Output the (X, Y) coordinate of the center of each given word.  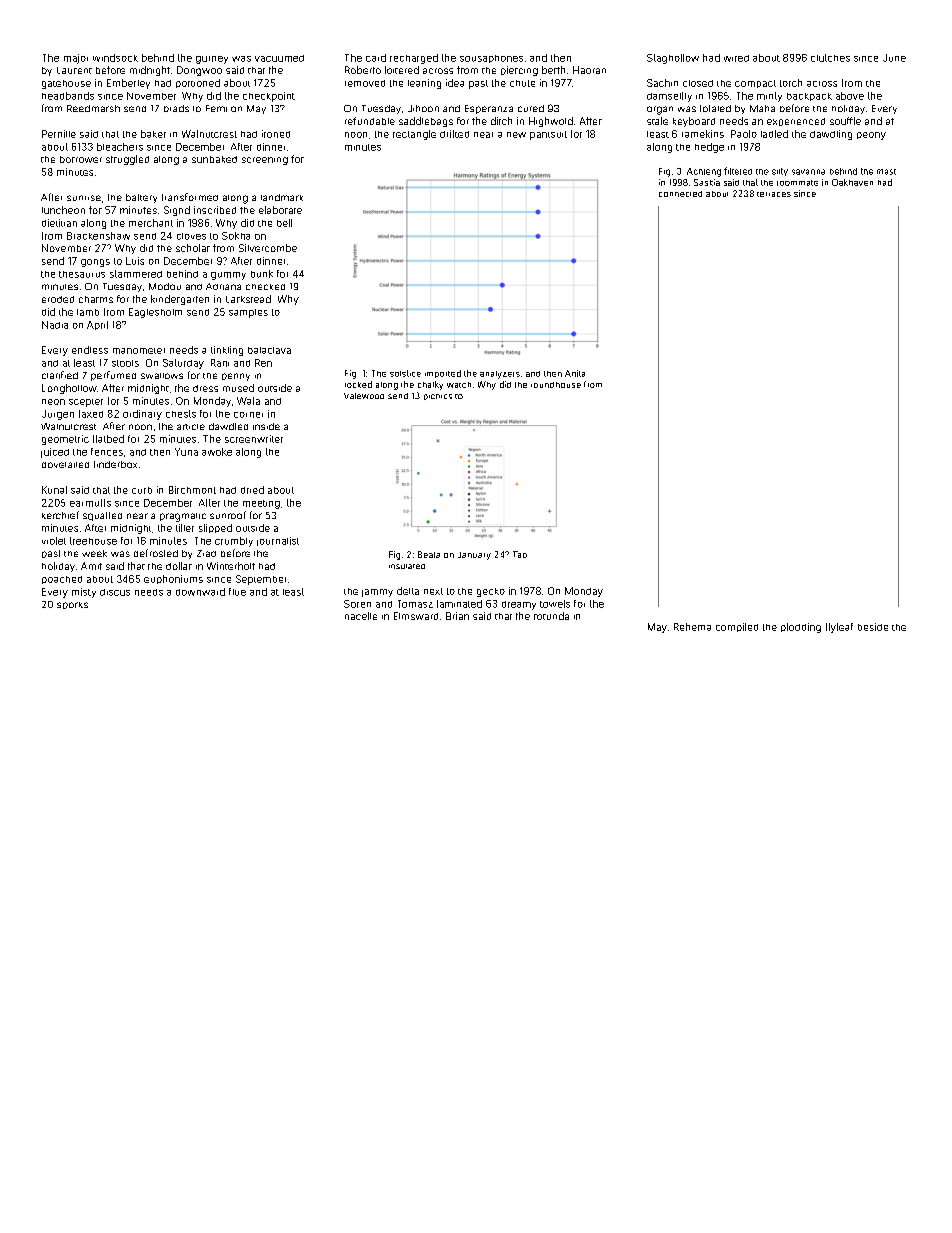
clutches (830, 58)
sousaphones (491, 59)
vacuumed (279, 58)
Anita (575, 373)
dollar (179, 566)
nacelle (361, 616)
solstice (405, 373)
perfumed (113, 376)
